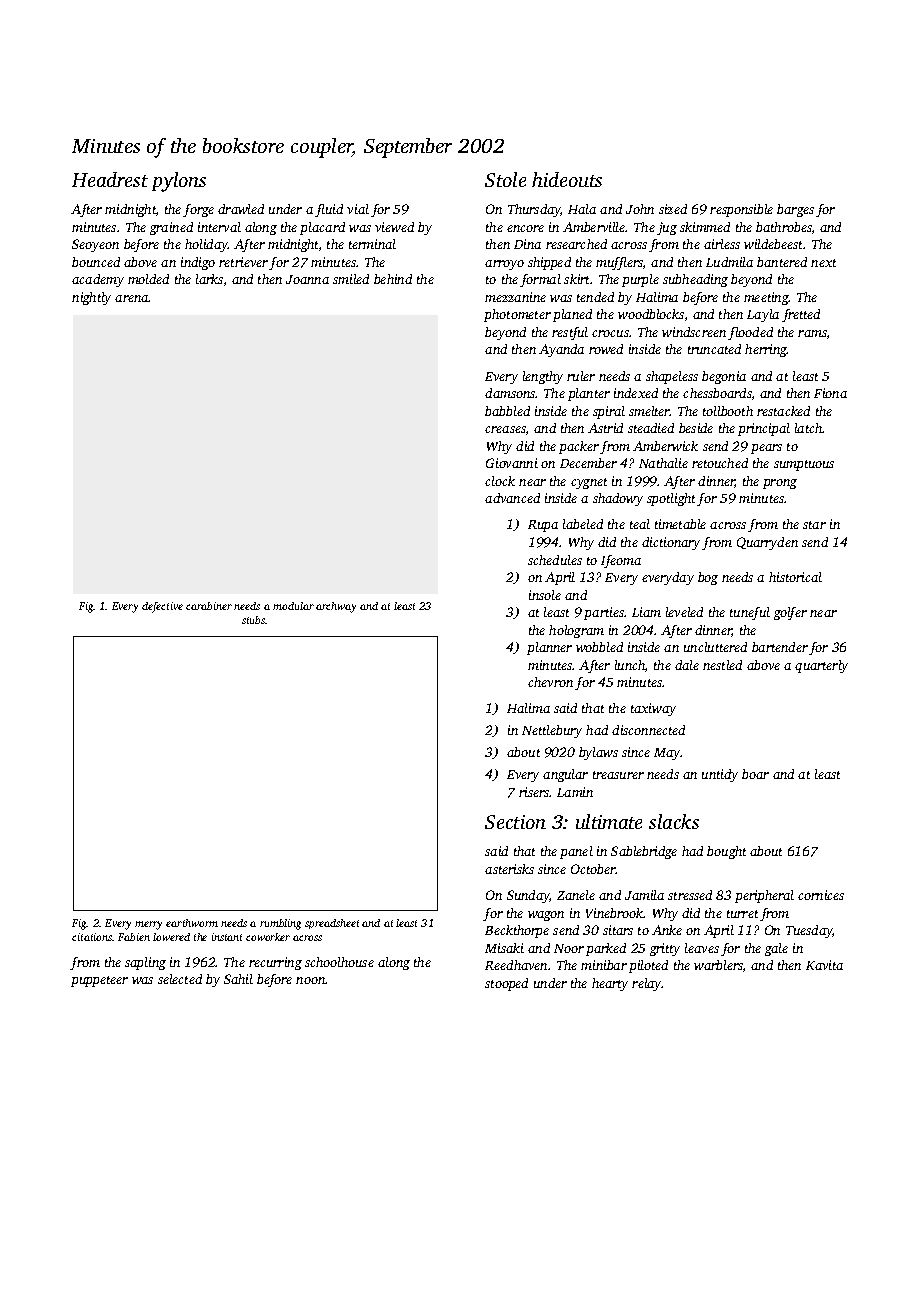 This image has height=1314, width=924. I want to click on indexed, so click(636, 393).
